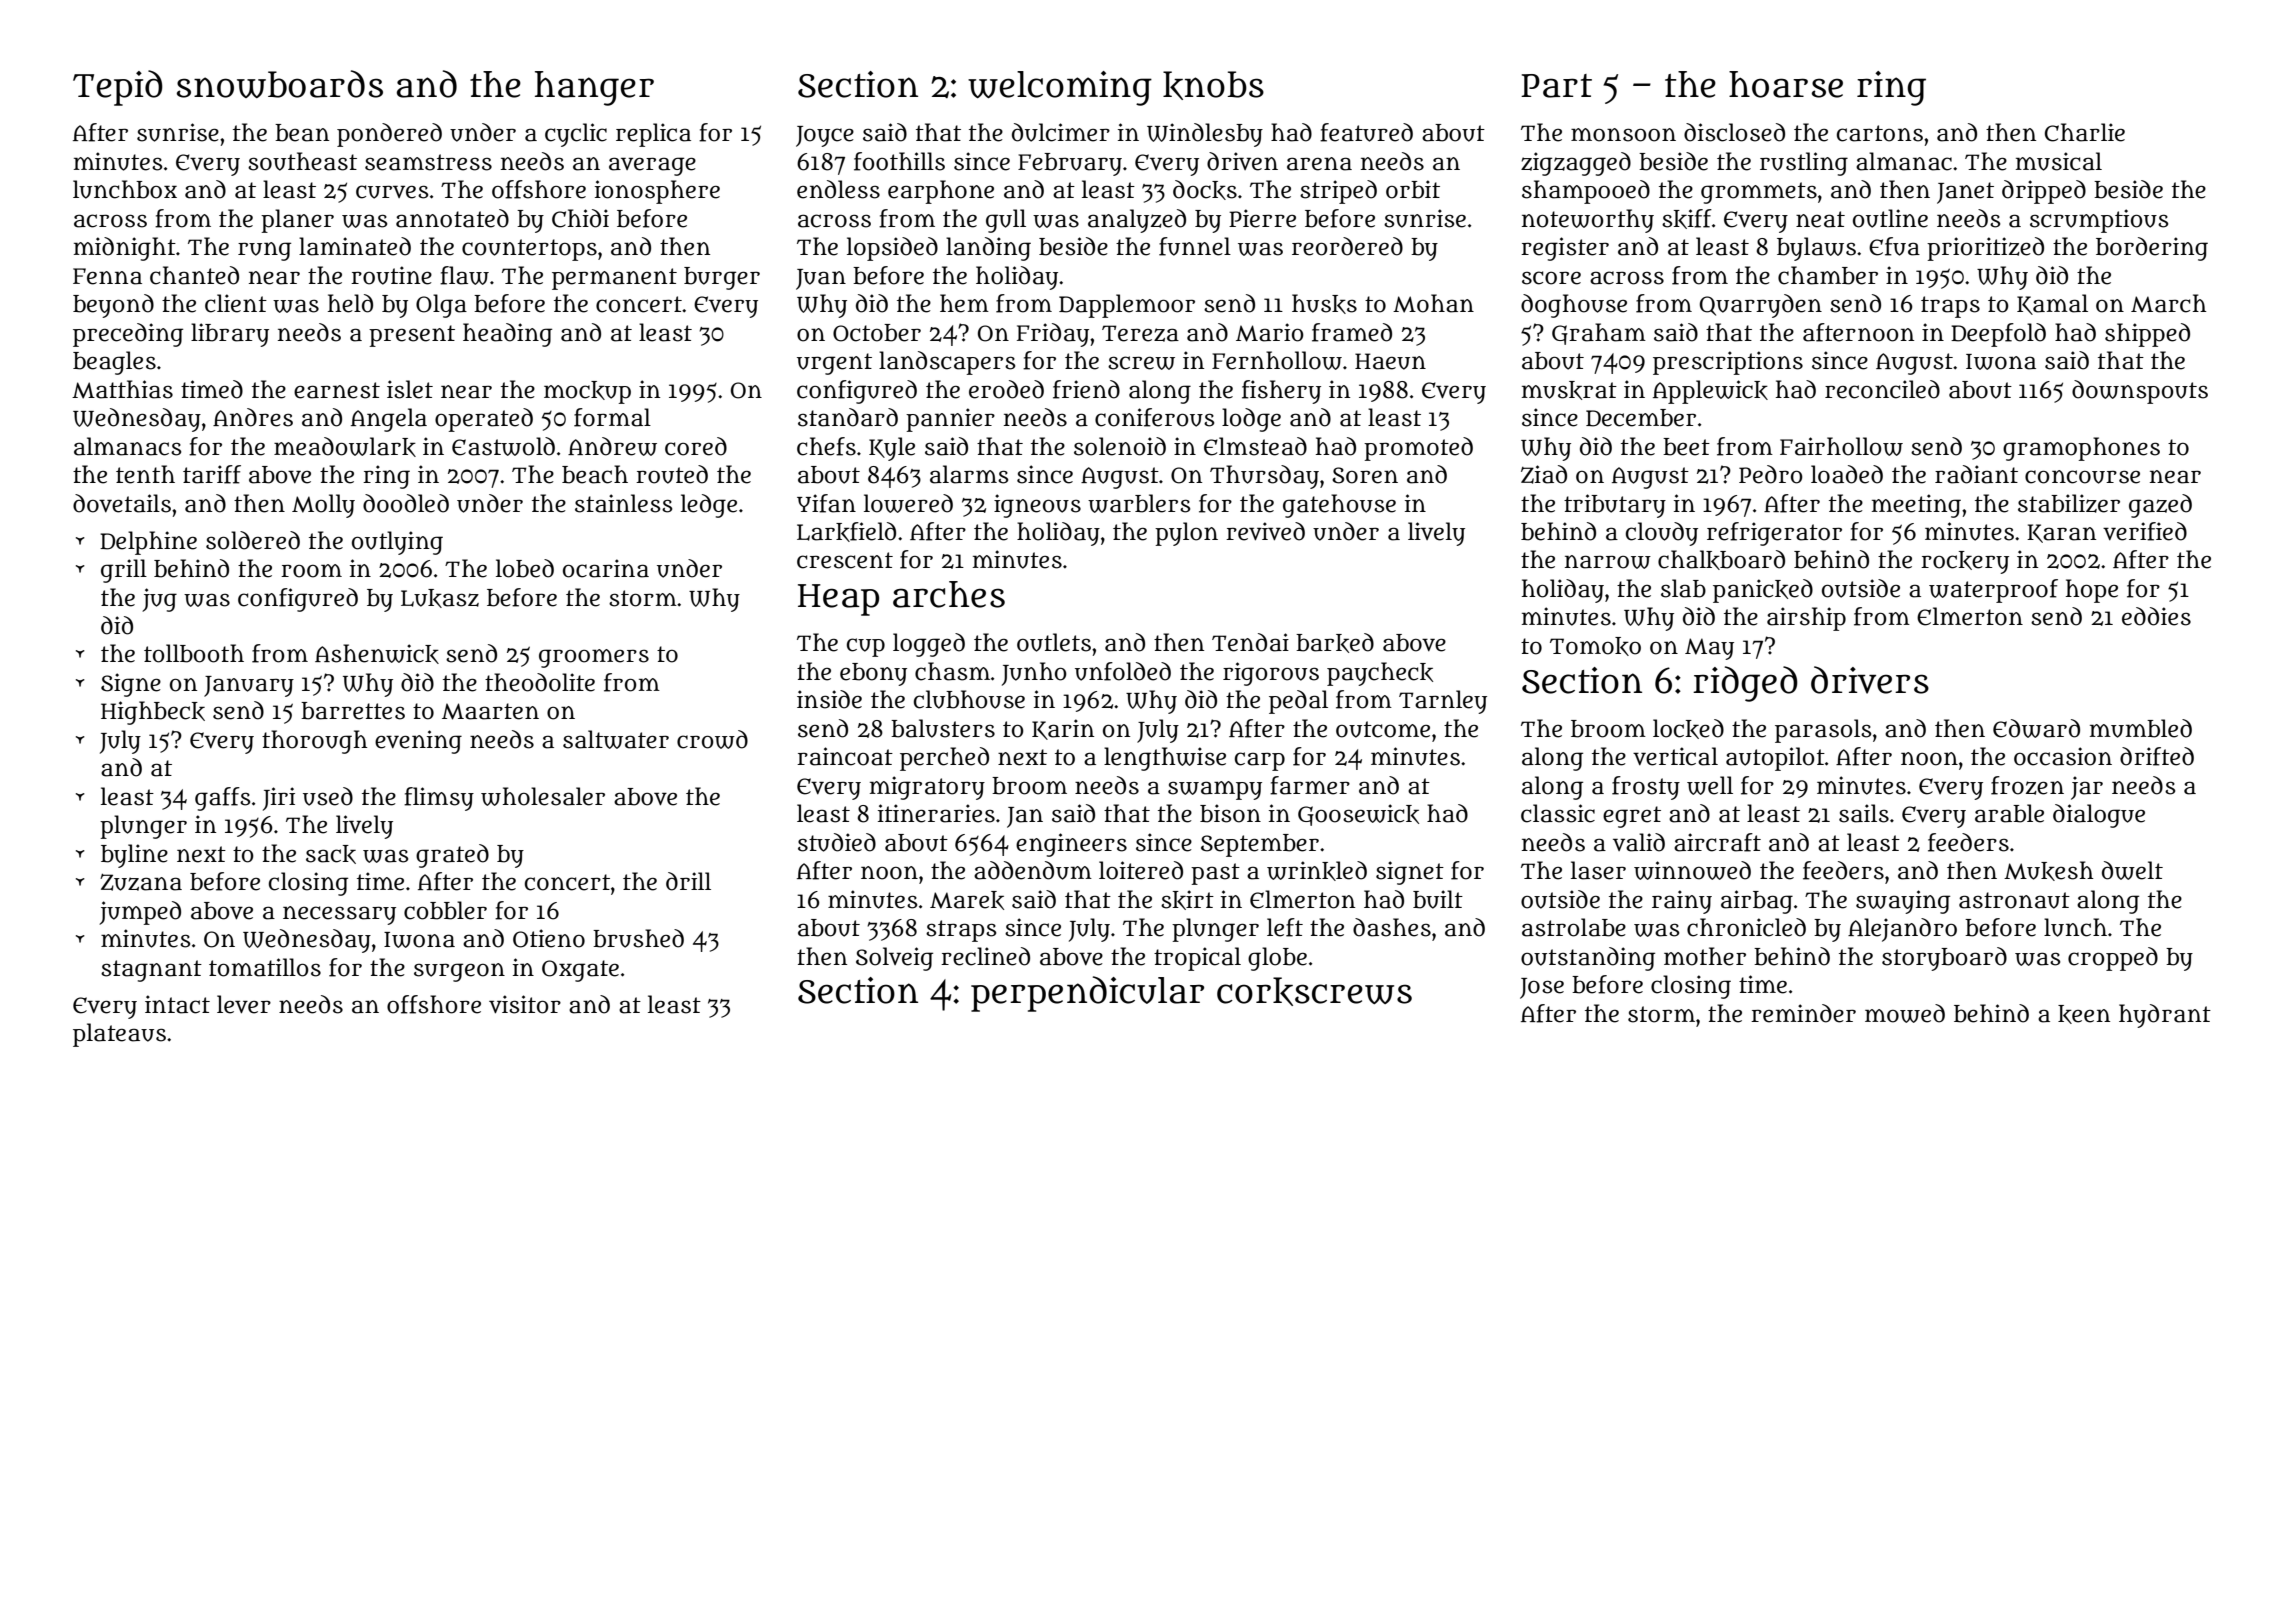 The height and width of the image is (1616, 2285). Describe the element at coordinates (1803, 1013) in the image. I see `reminder` at that location.
